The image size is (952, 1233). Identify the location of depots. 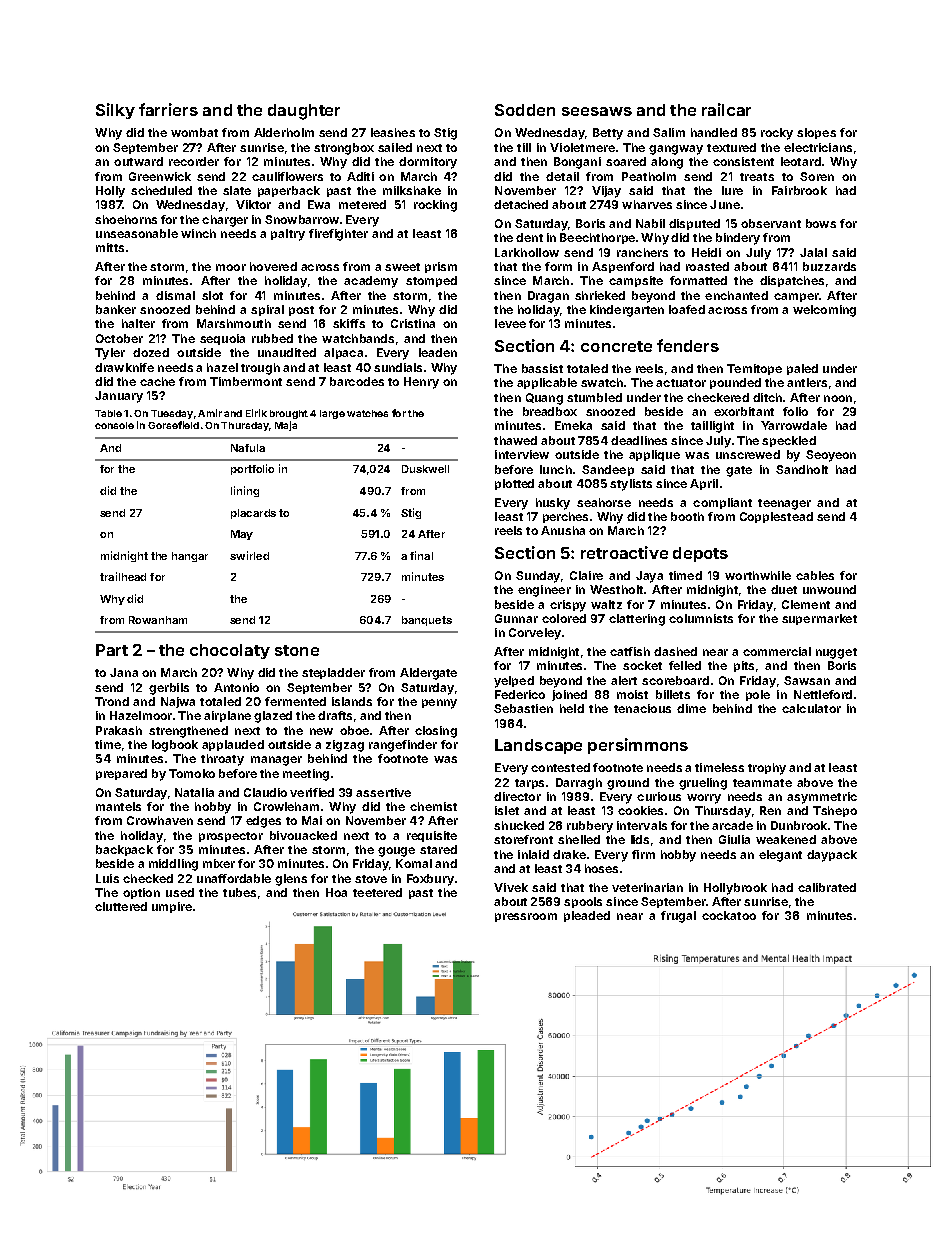
(700, 554).
